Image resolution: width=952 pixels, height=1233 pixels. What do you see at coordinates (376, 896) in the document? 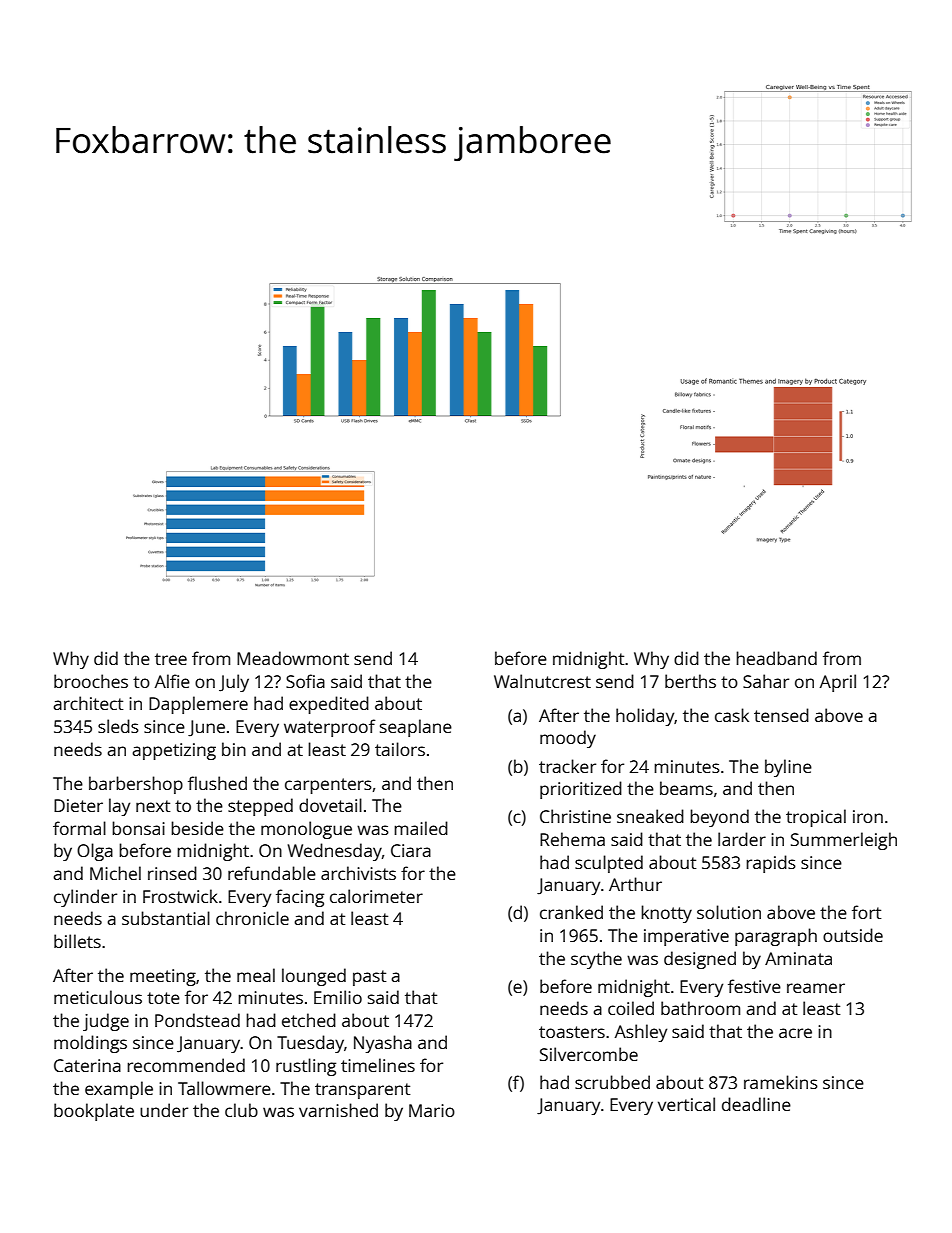
I see `calorimeter` at bounding box center [376, 896].
